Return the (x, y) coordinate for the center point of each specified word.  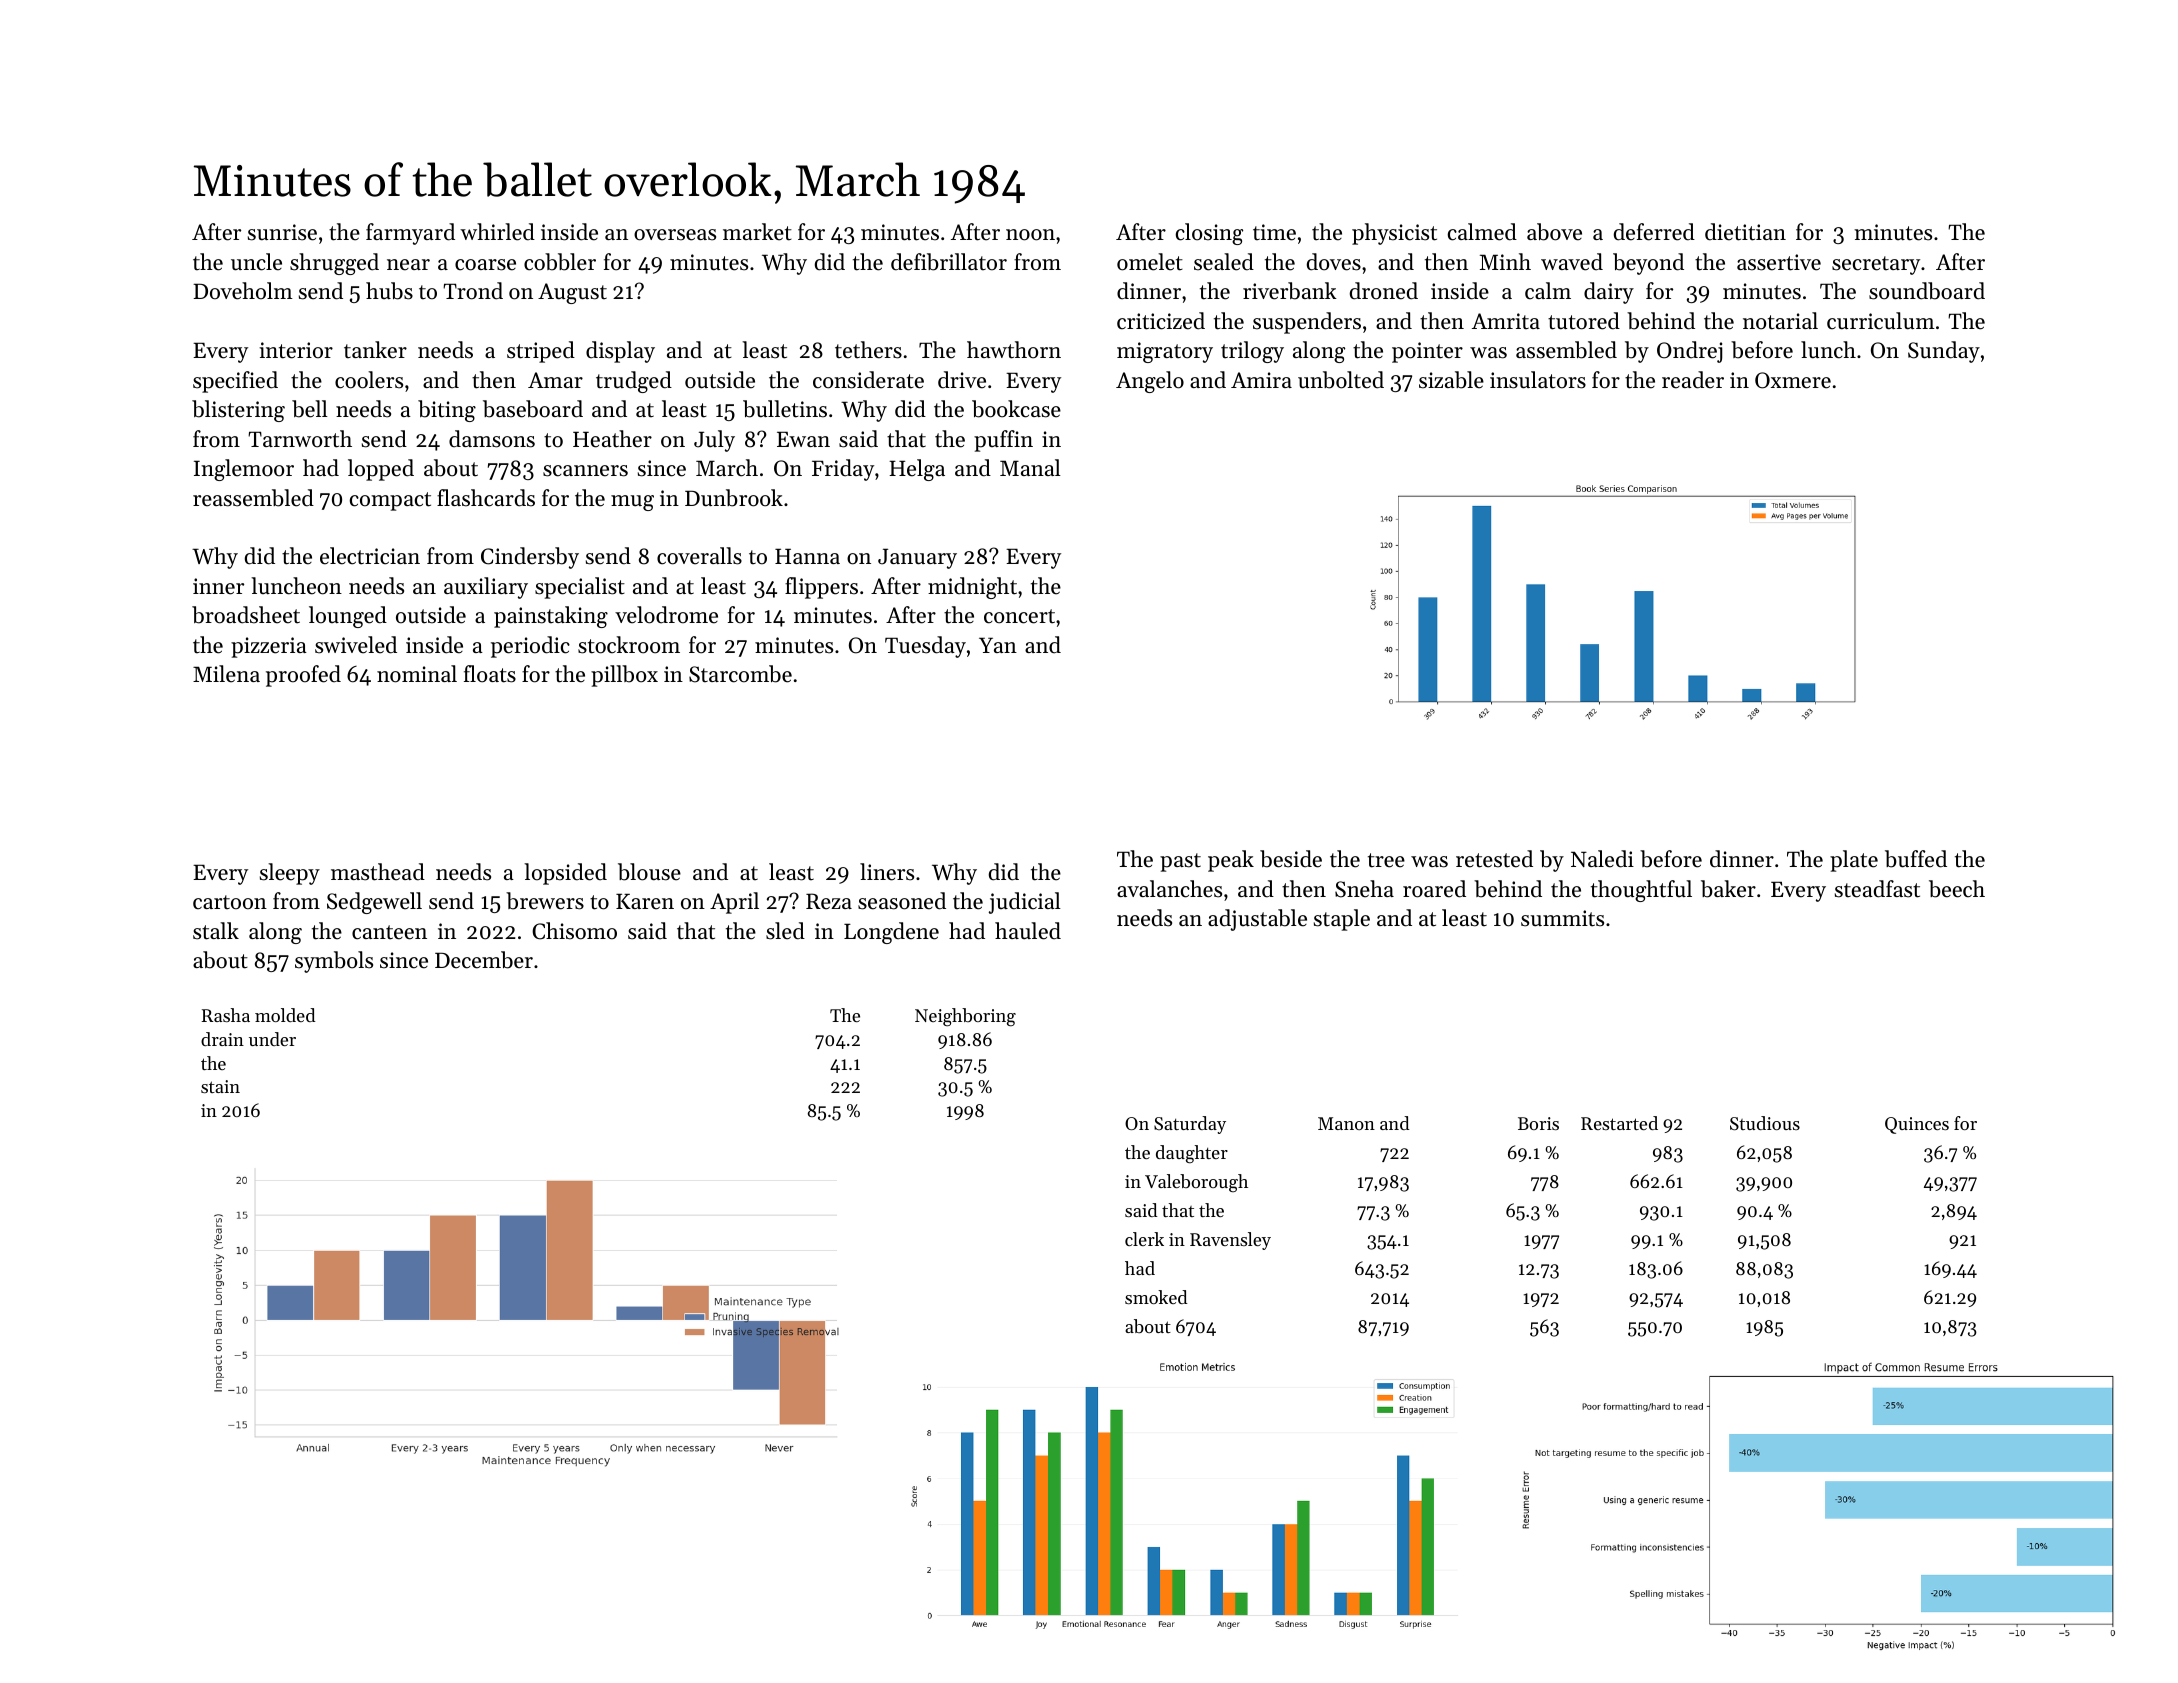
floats (490, 674)
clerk (1144, 1239)
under (272, 1039)
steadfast (1877, 889)
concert (1019, 616)
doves (1334, 262)
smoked (1156, 1297)
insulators (1538, 380)
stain (220, 1086)
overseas (675, 235)
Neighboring (965, 1017)
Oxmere (1793, 380)
